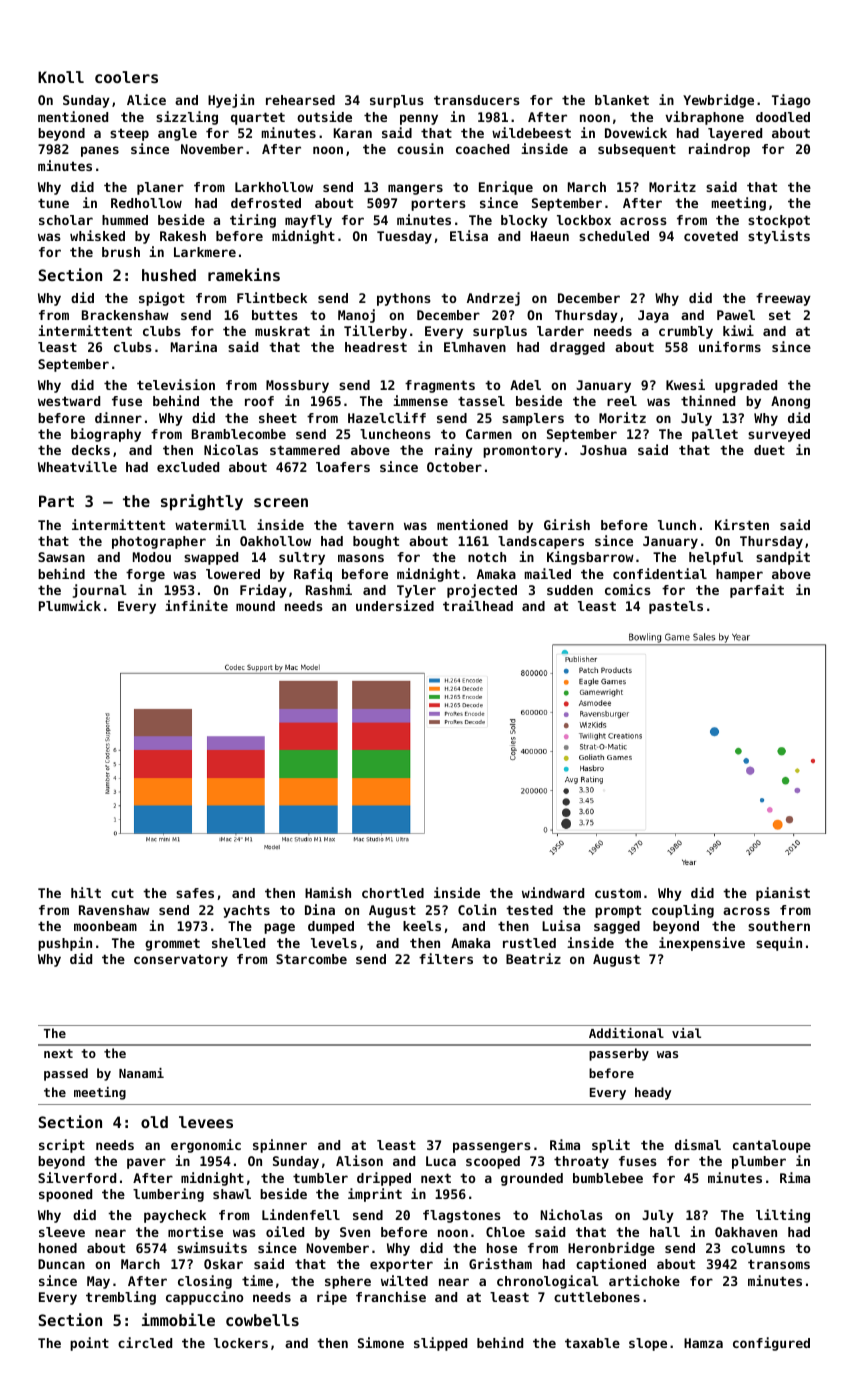 This page has width=849, height=1400. I want to click on Yewbridge, so click(718, 101).
